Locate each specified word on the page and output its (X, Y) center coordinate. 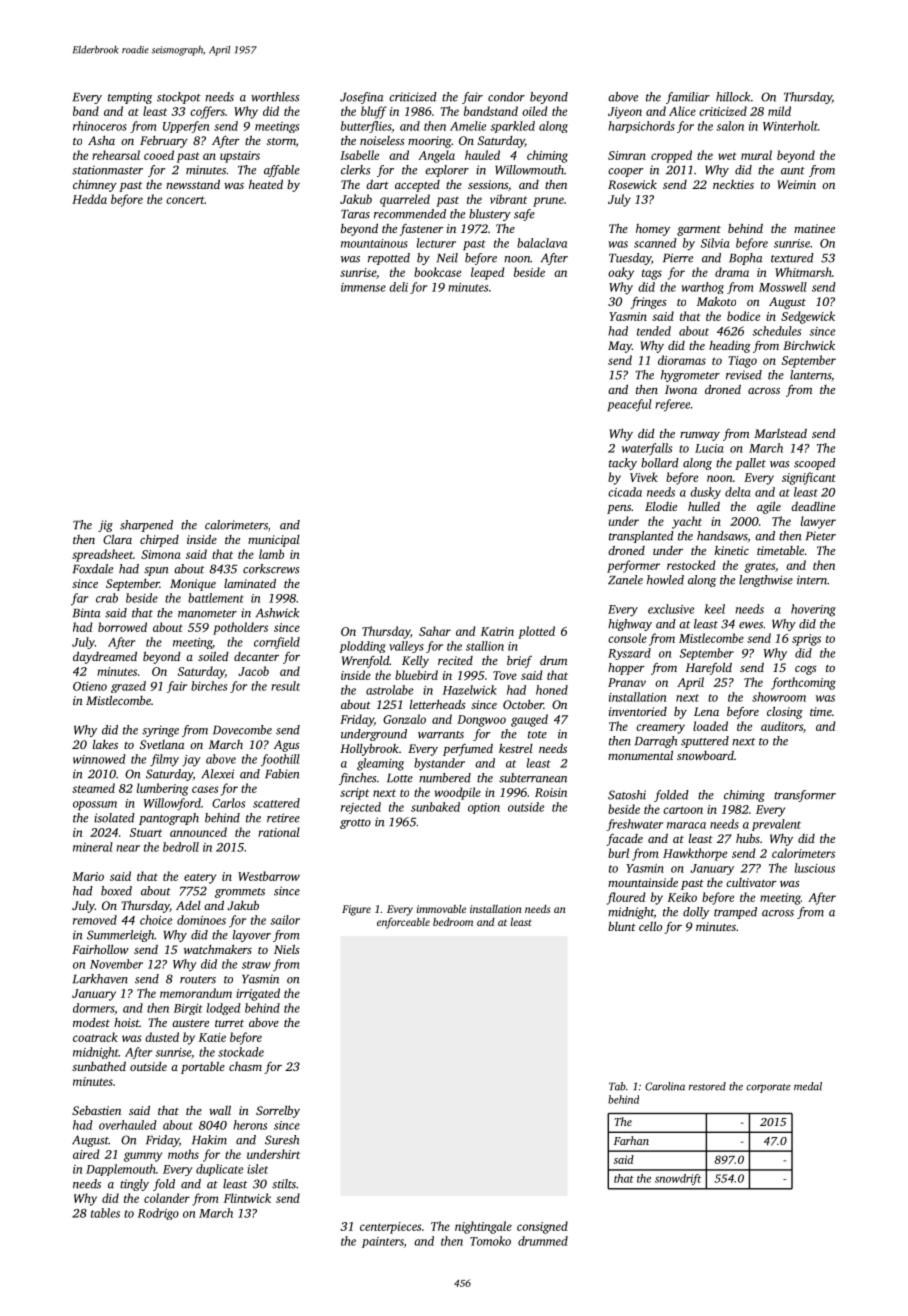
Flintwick (247, 1198)
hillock (733, 97)
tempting (130, 98)
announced (198, 832)
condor (506, 97)
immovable (441, 909)
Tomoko (490, 1241)
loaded (710, 726)
